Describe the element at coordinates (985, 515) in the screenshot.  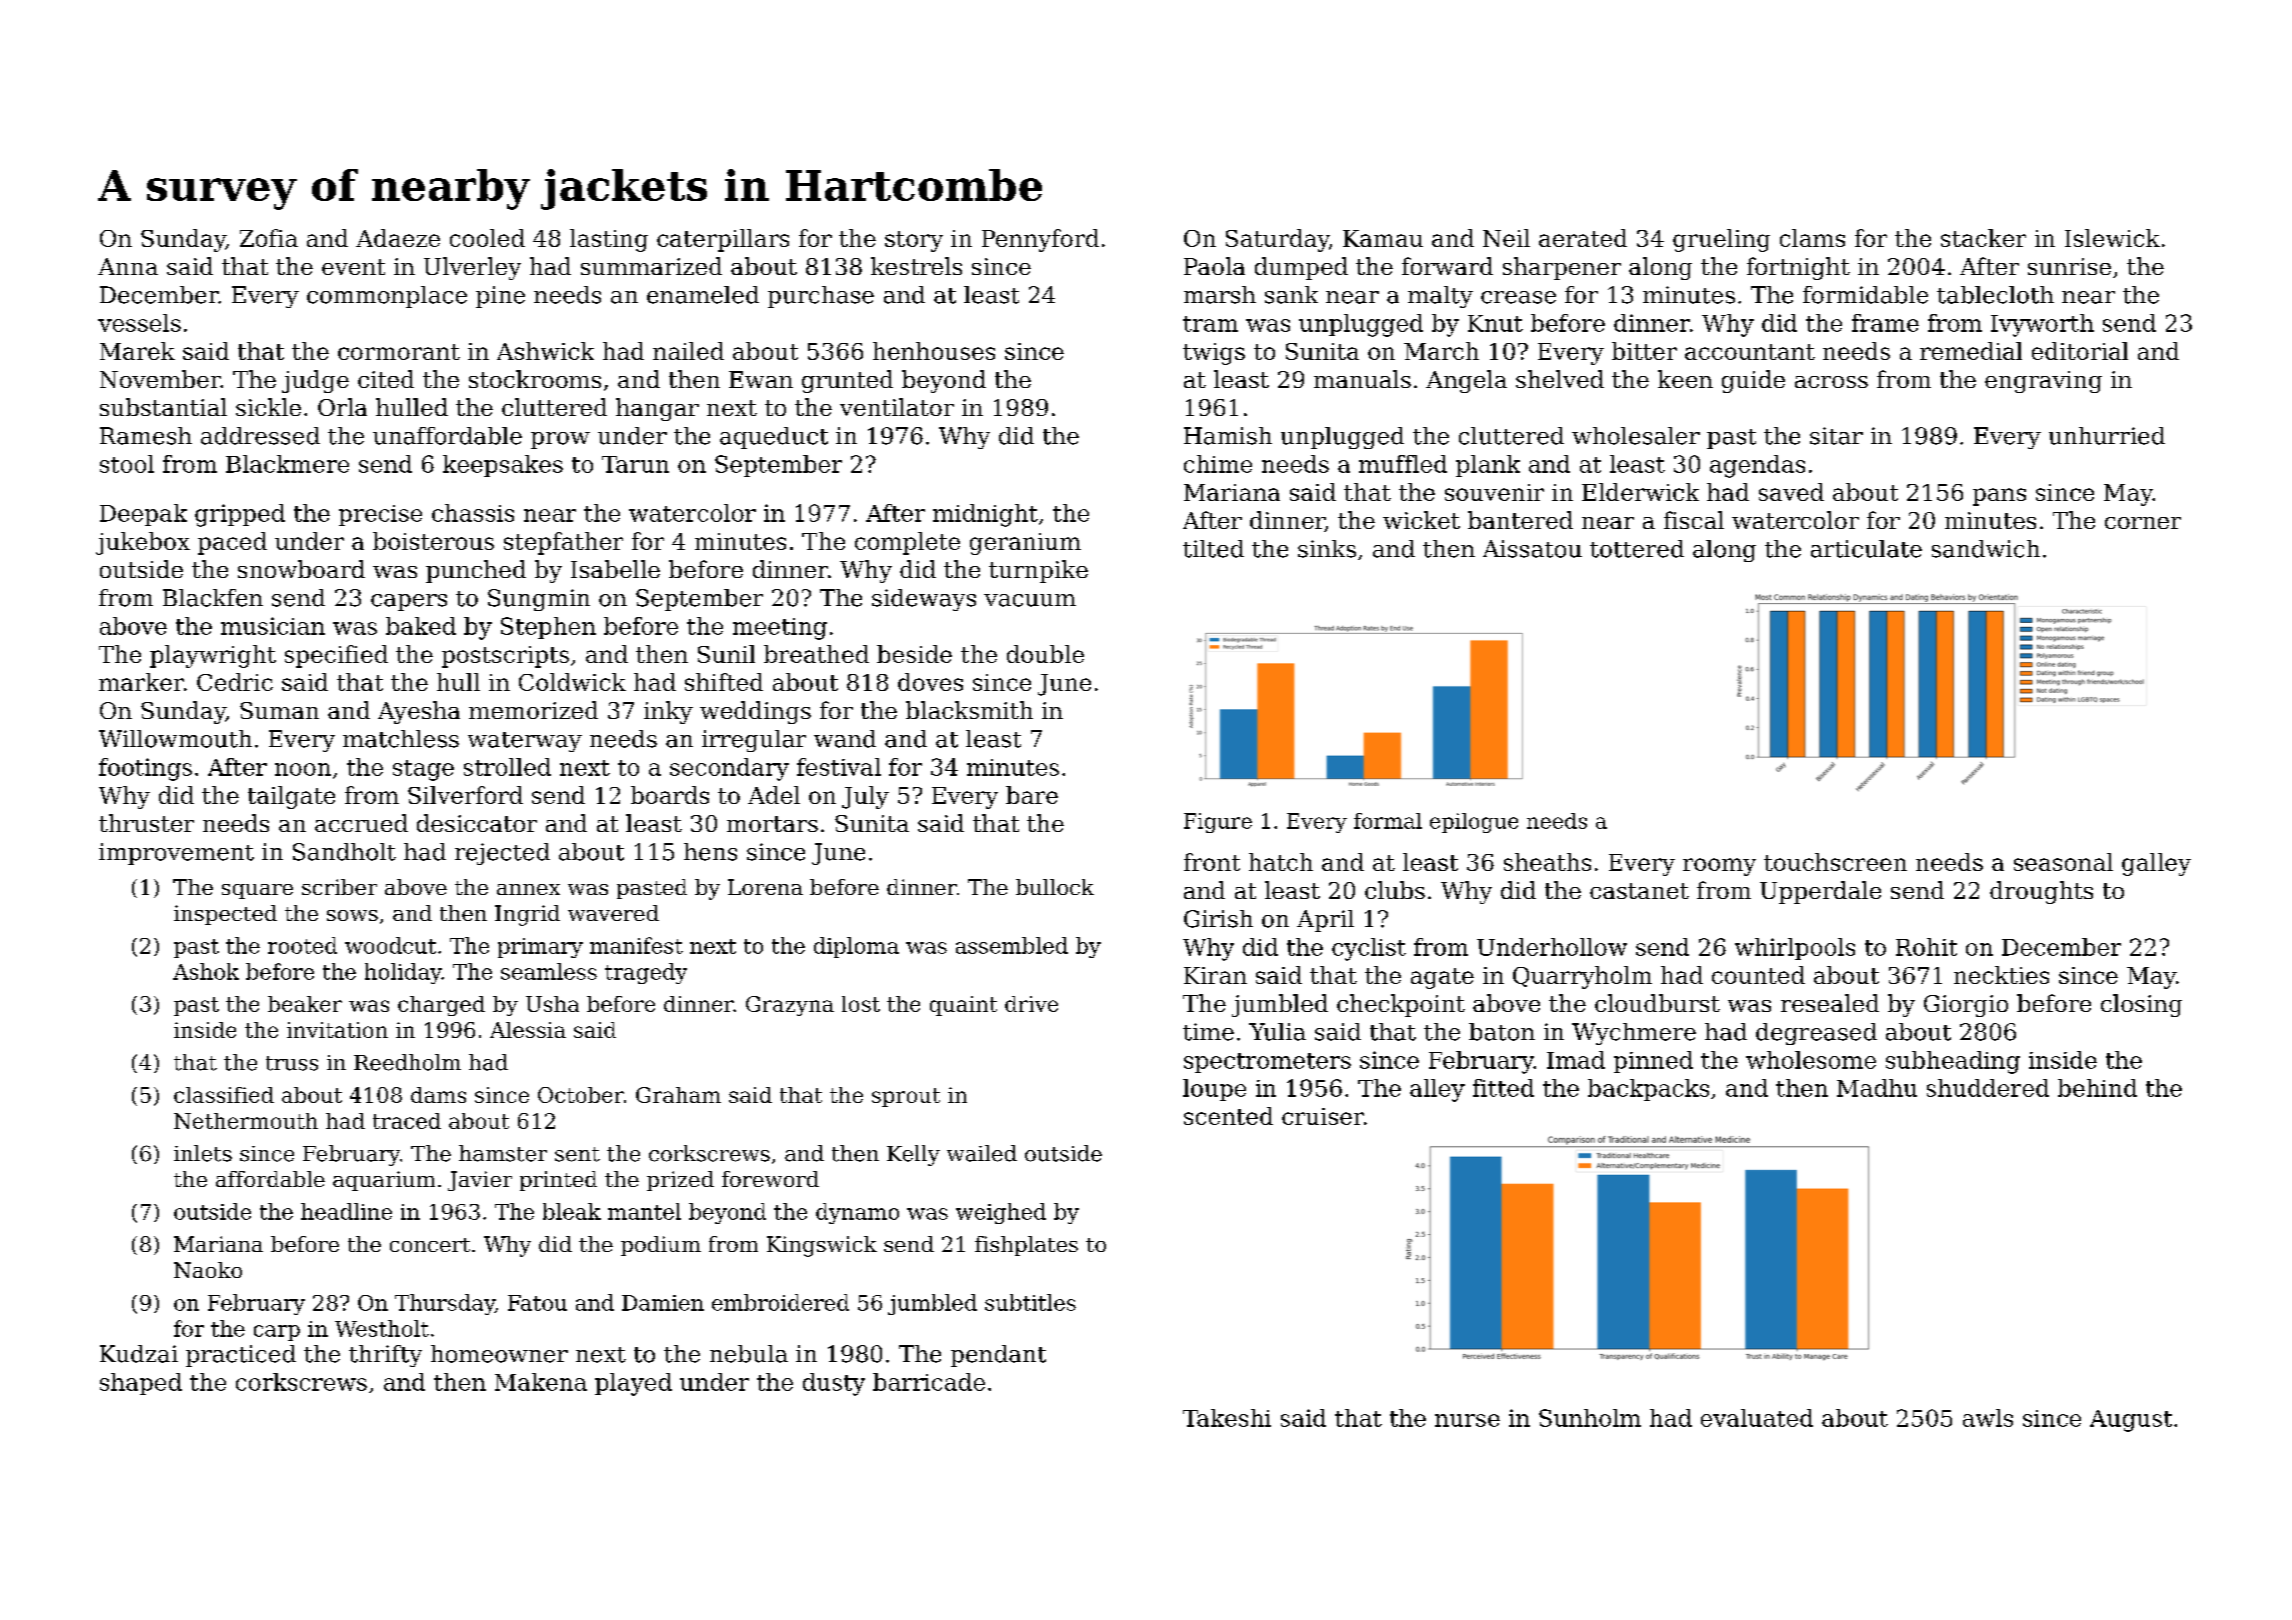
I see `midnight` at that location.
